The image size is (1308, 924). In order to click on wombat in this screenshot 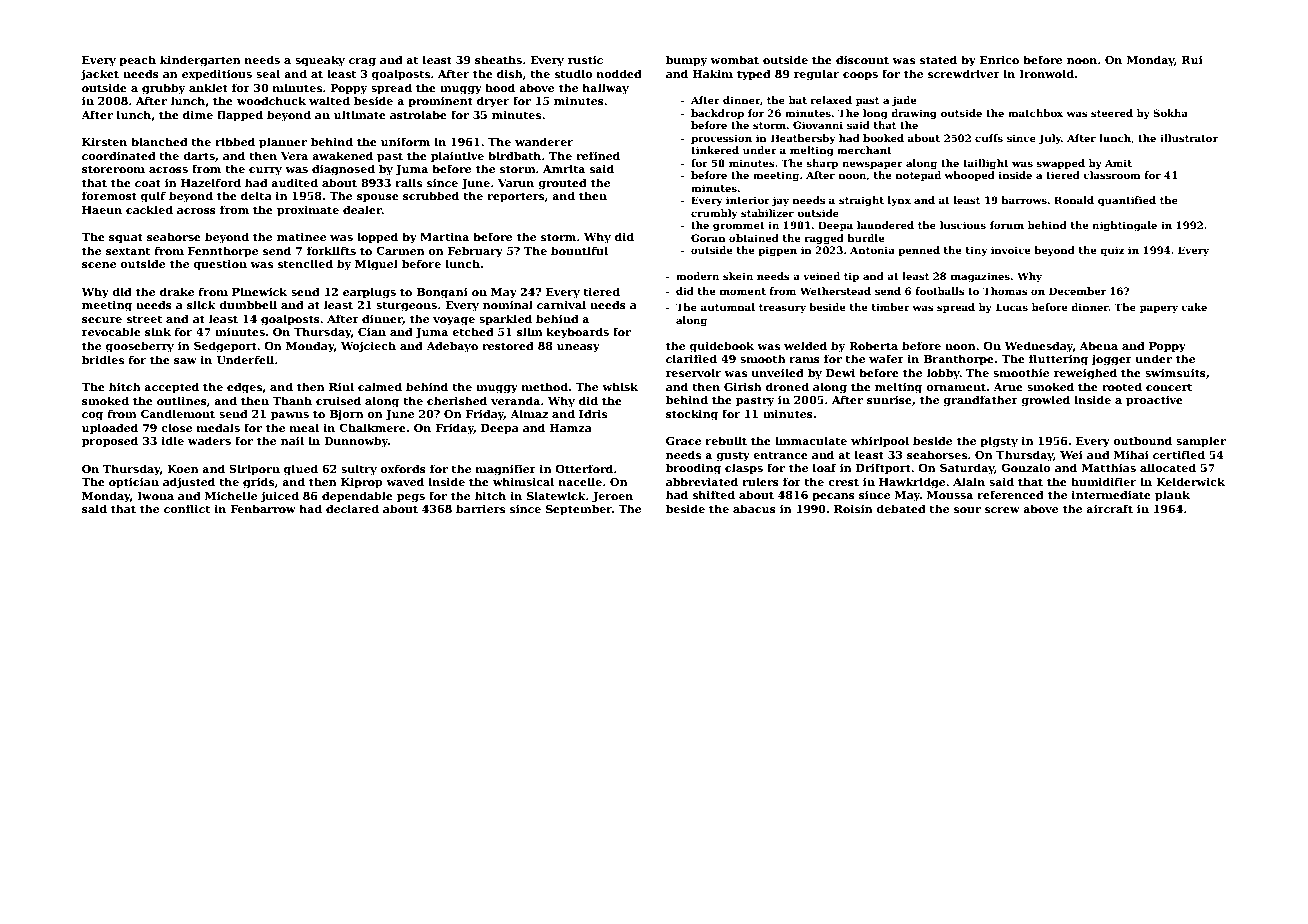, I will do `click(734, 59)`.
